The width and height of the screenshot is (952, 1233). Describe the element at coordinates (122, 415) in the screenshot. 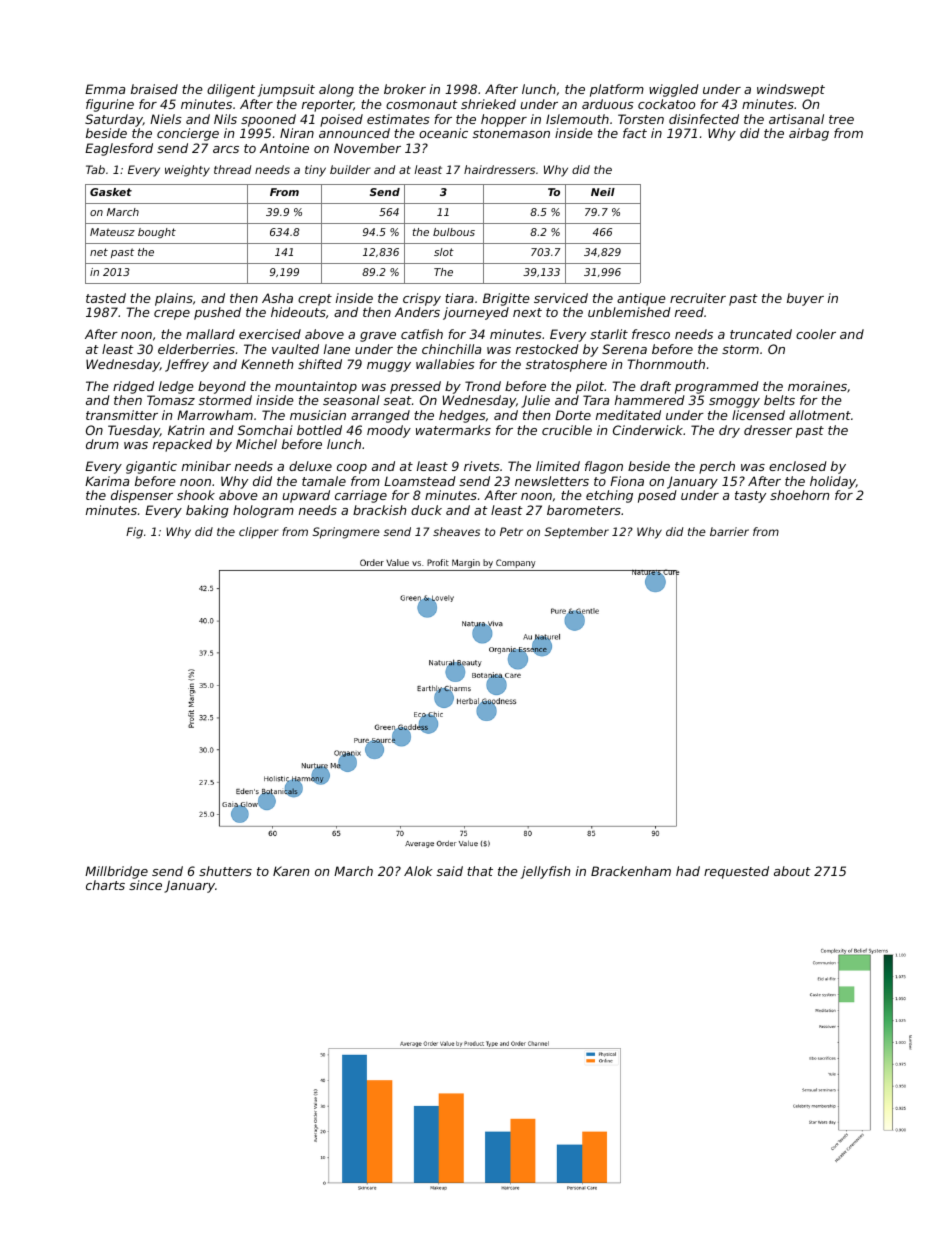

I see `transmitter` at that location.
